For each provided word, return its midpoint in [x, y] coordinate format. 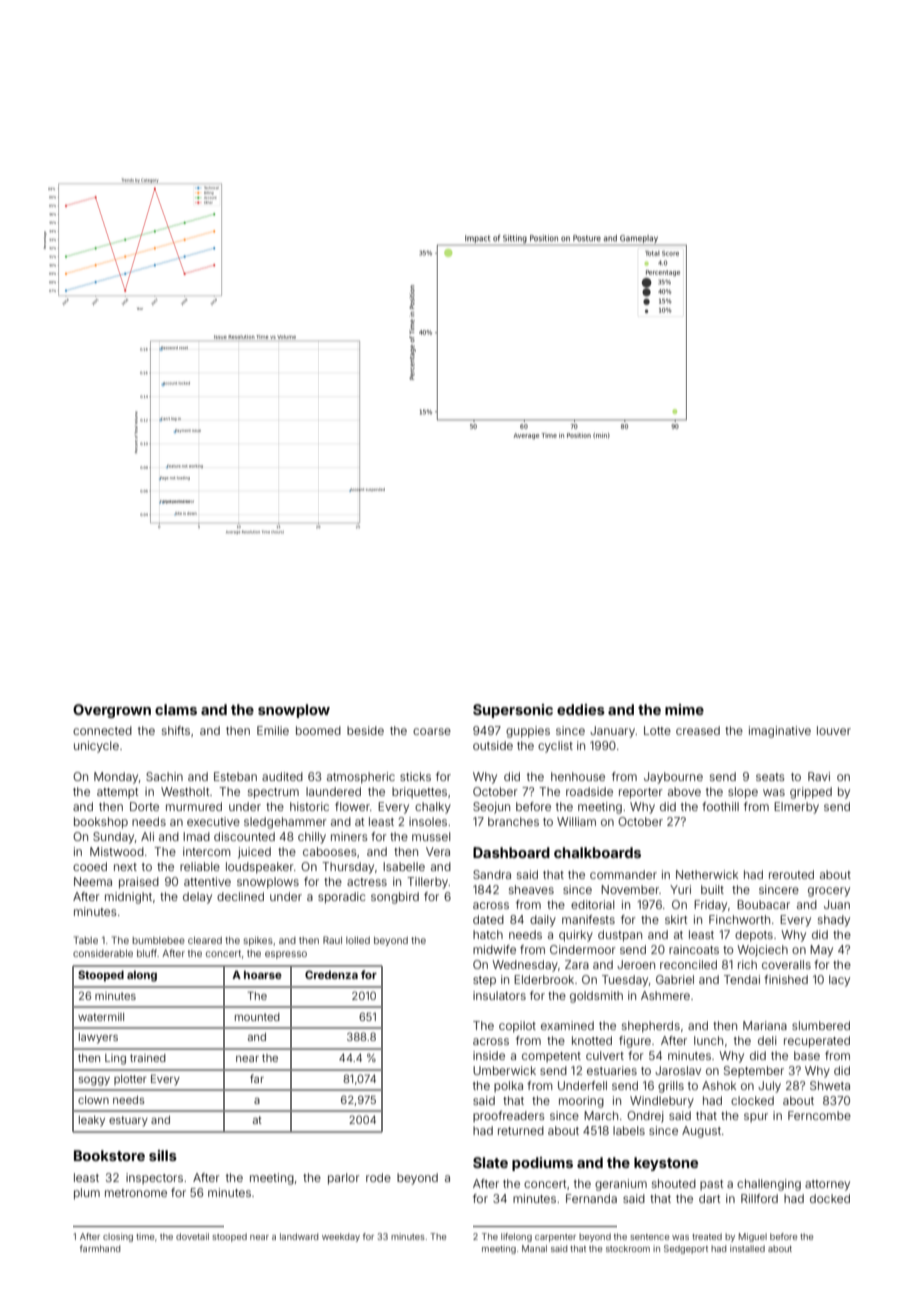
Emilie [273, 730]
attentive [207, 881]
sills [163, 1155]
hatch [488, 934]
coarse [432, 731]
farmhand [100, 1248]
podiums [542, 1164]
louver [834, 730]
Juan [837, 904]
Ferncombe [819, 1115]
